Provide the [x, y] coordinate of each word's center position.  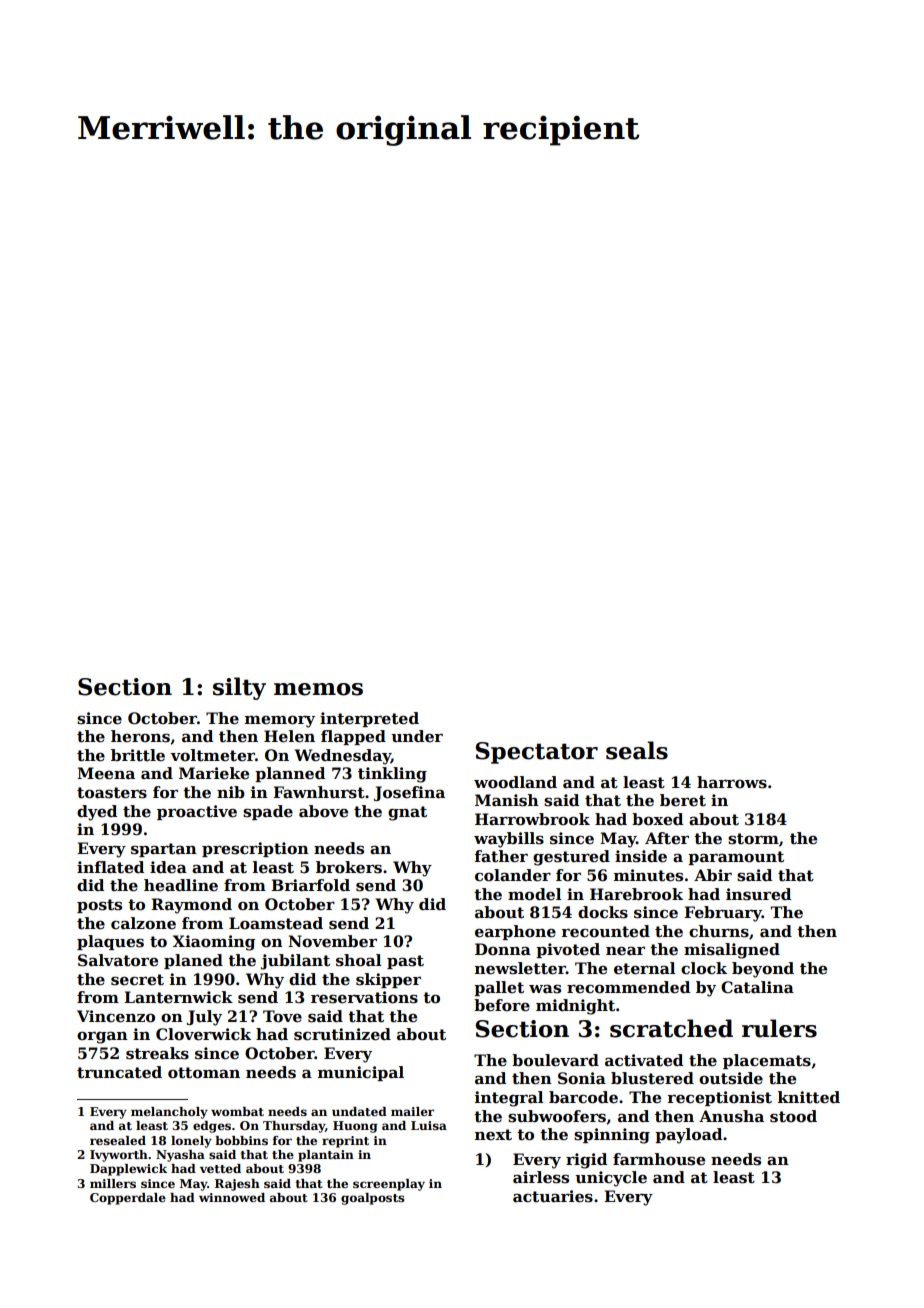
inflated [110, 867]
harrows [732, 782]
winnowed [232, 1197]
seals [637, 750]
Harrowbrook [532, 819]
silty [239, 688]
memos [318, 689]
